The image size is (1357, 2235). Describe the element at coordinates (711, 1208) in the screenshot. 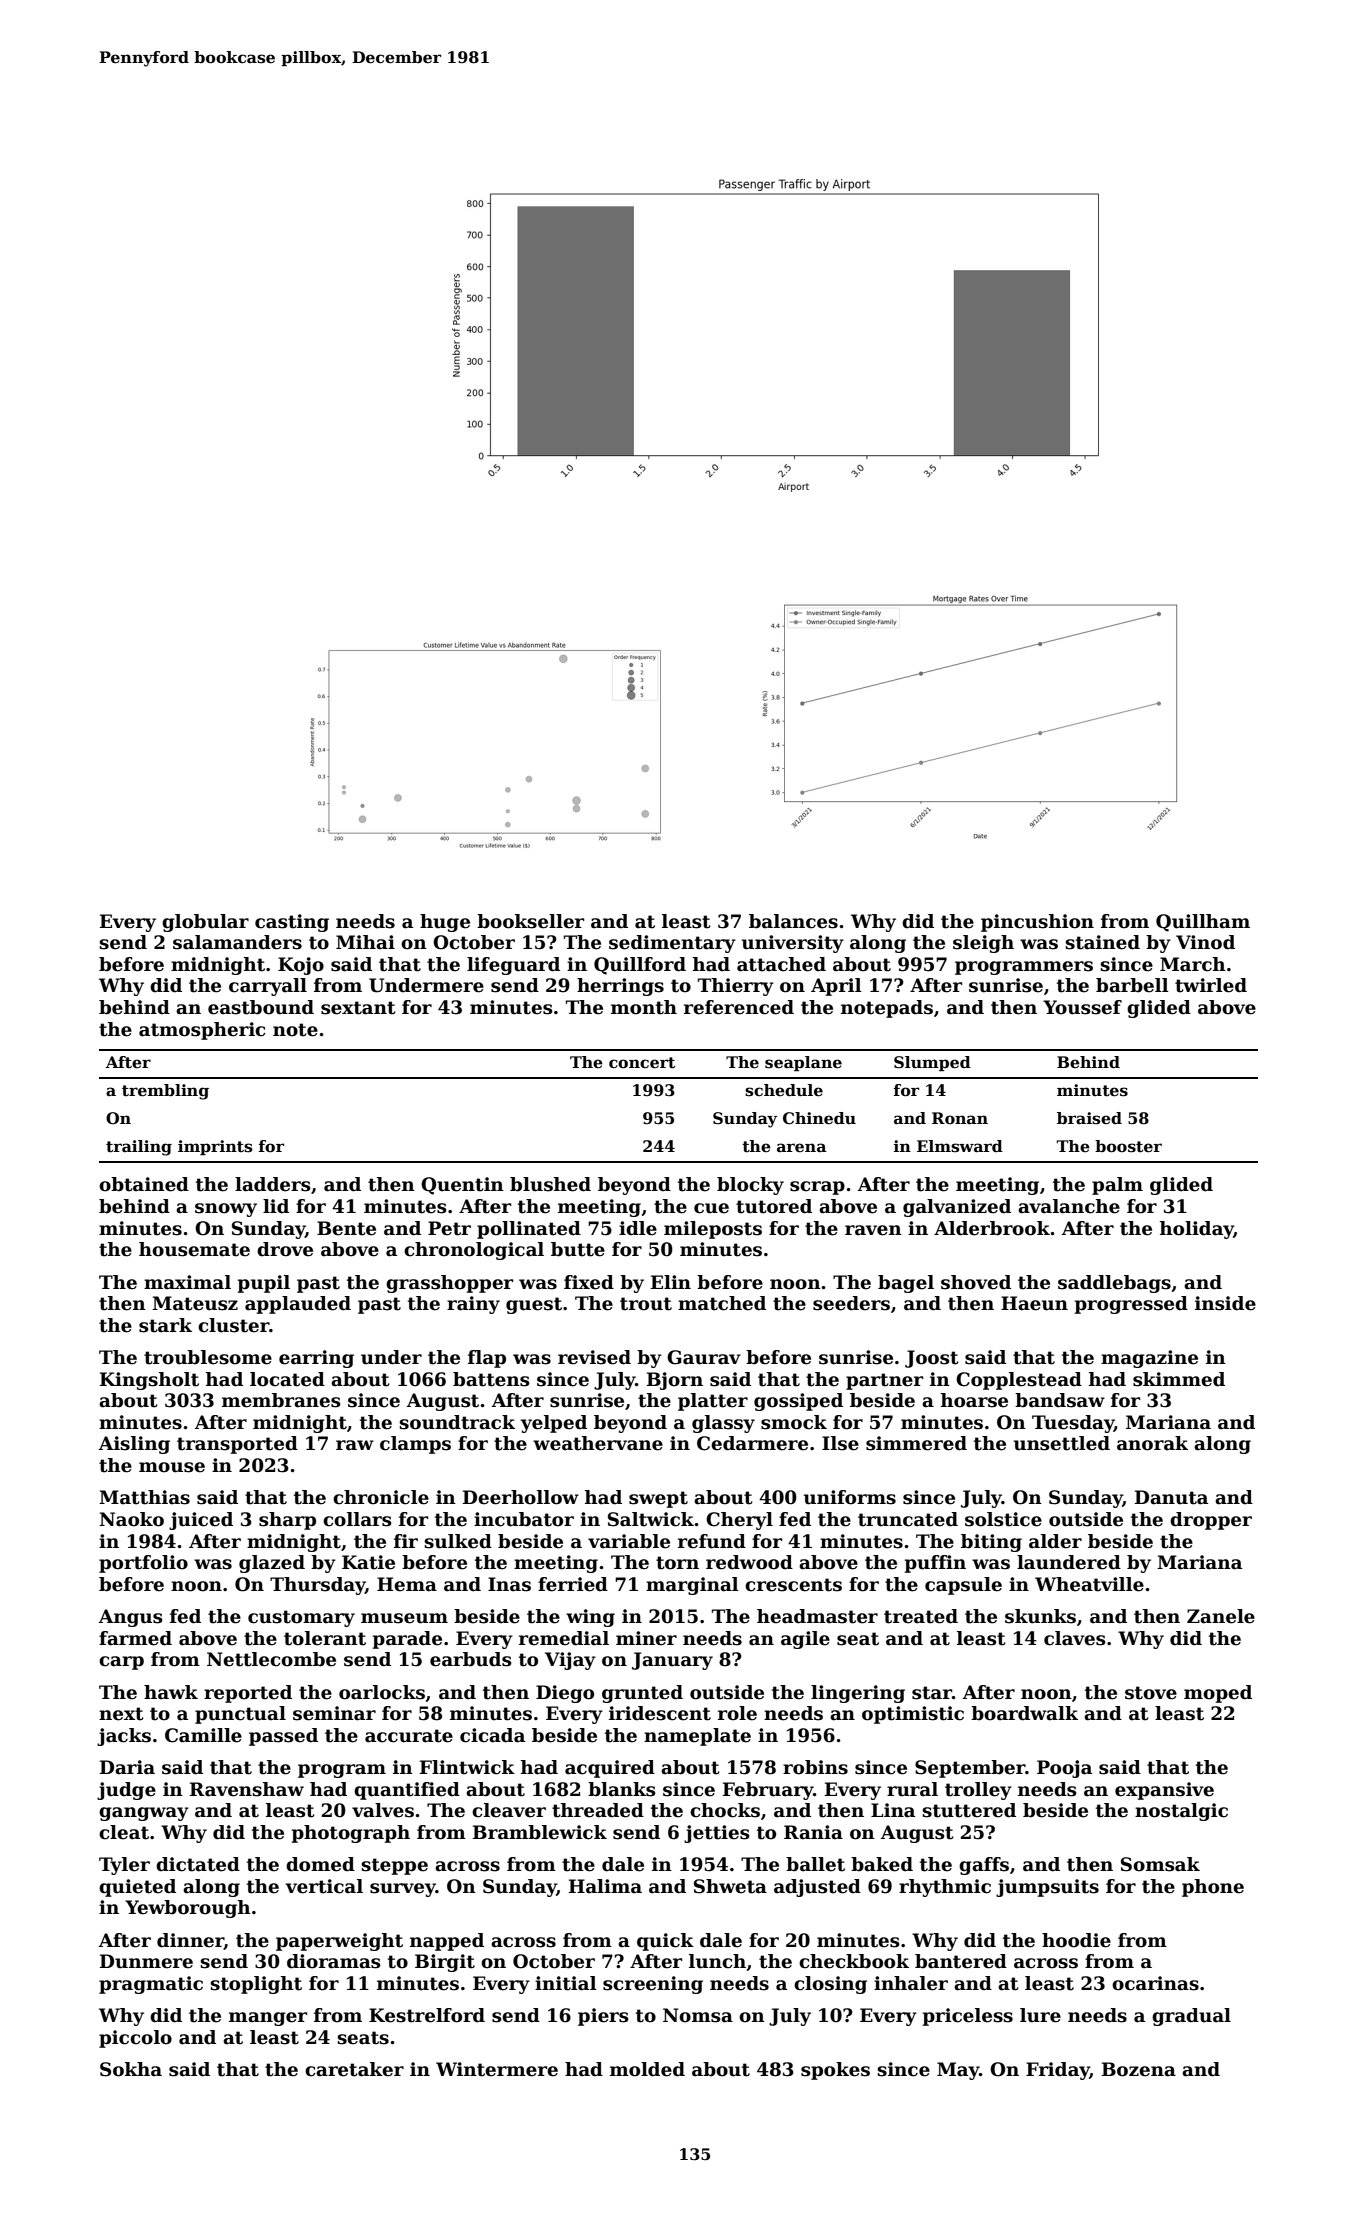

I see `cue` at that location.
